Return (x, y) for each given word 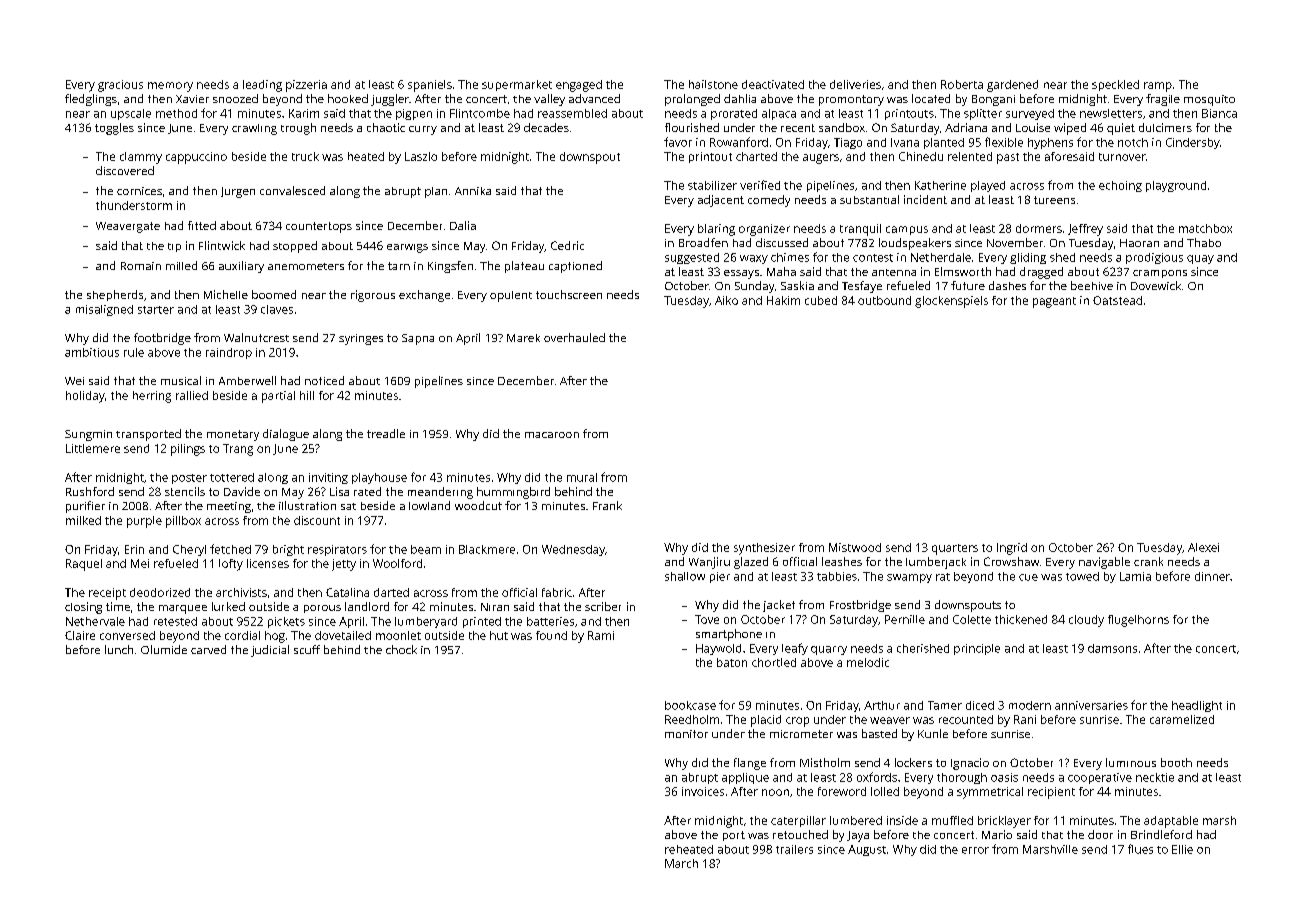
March (681, 863)
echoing (1120, 186)
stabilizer (712, 185)
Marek (523, 338)
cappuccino (196, 158)
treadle (386, 433)
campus (907, 230)
